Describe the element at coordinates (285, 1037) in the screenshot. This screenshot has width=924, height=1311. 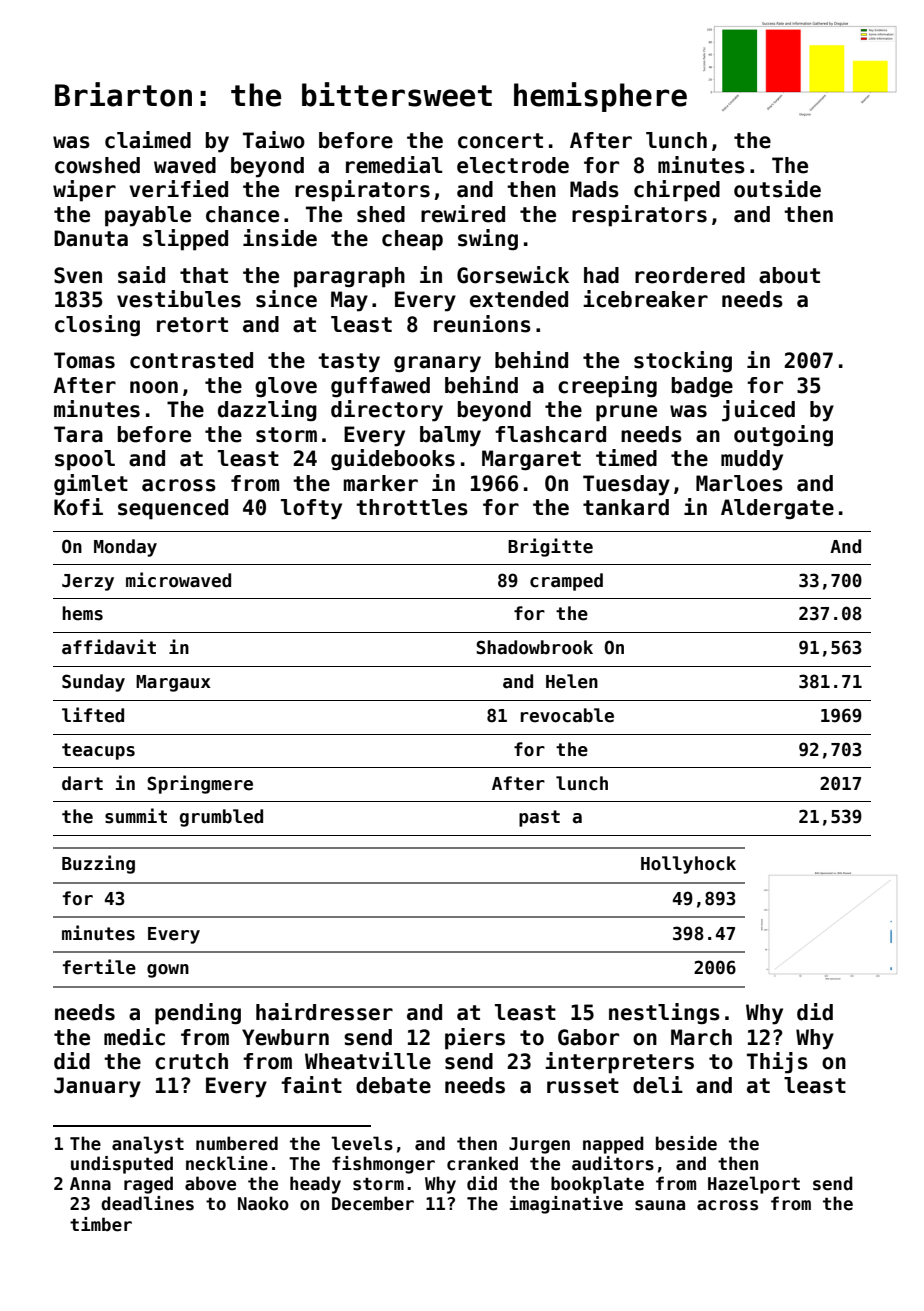
I see `Yewburn` at that location.
